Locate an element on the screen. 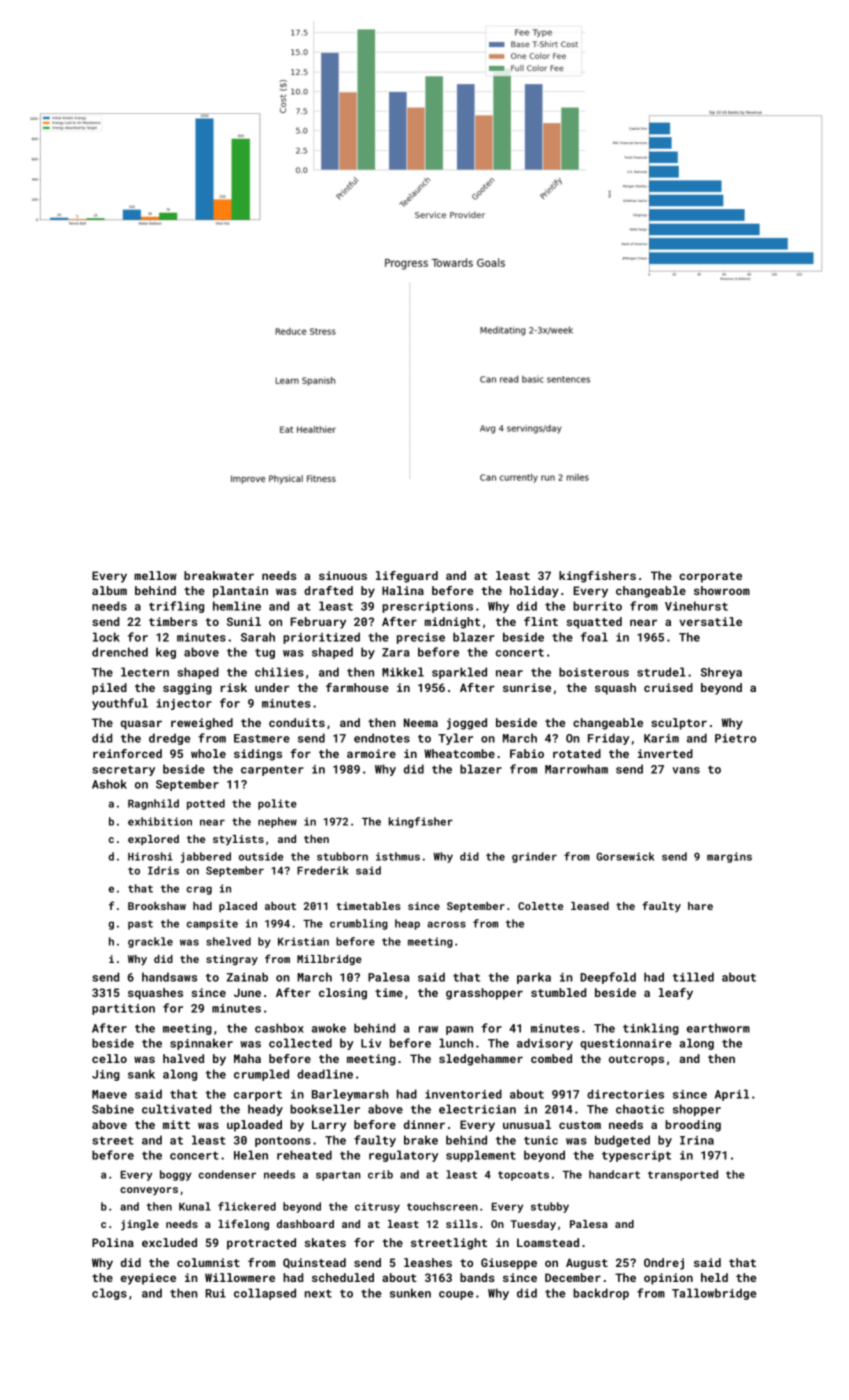 This screenshot has width=849, height=1400. boggy is located at coordinates (176, 1175).
